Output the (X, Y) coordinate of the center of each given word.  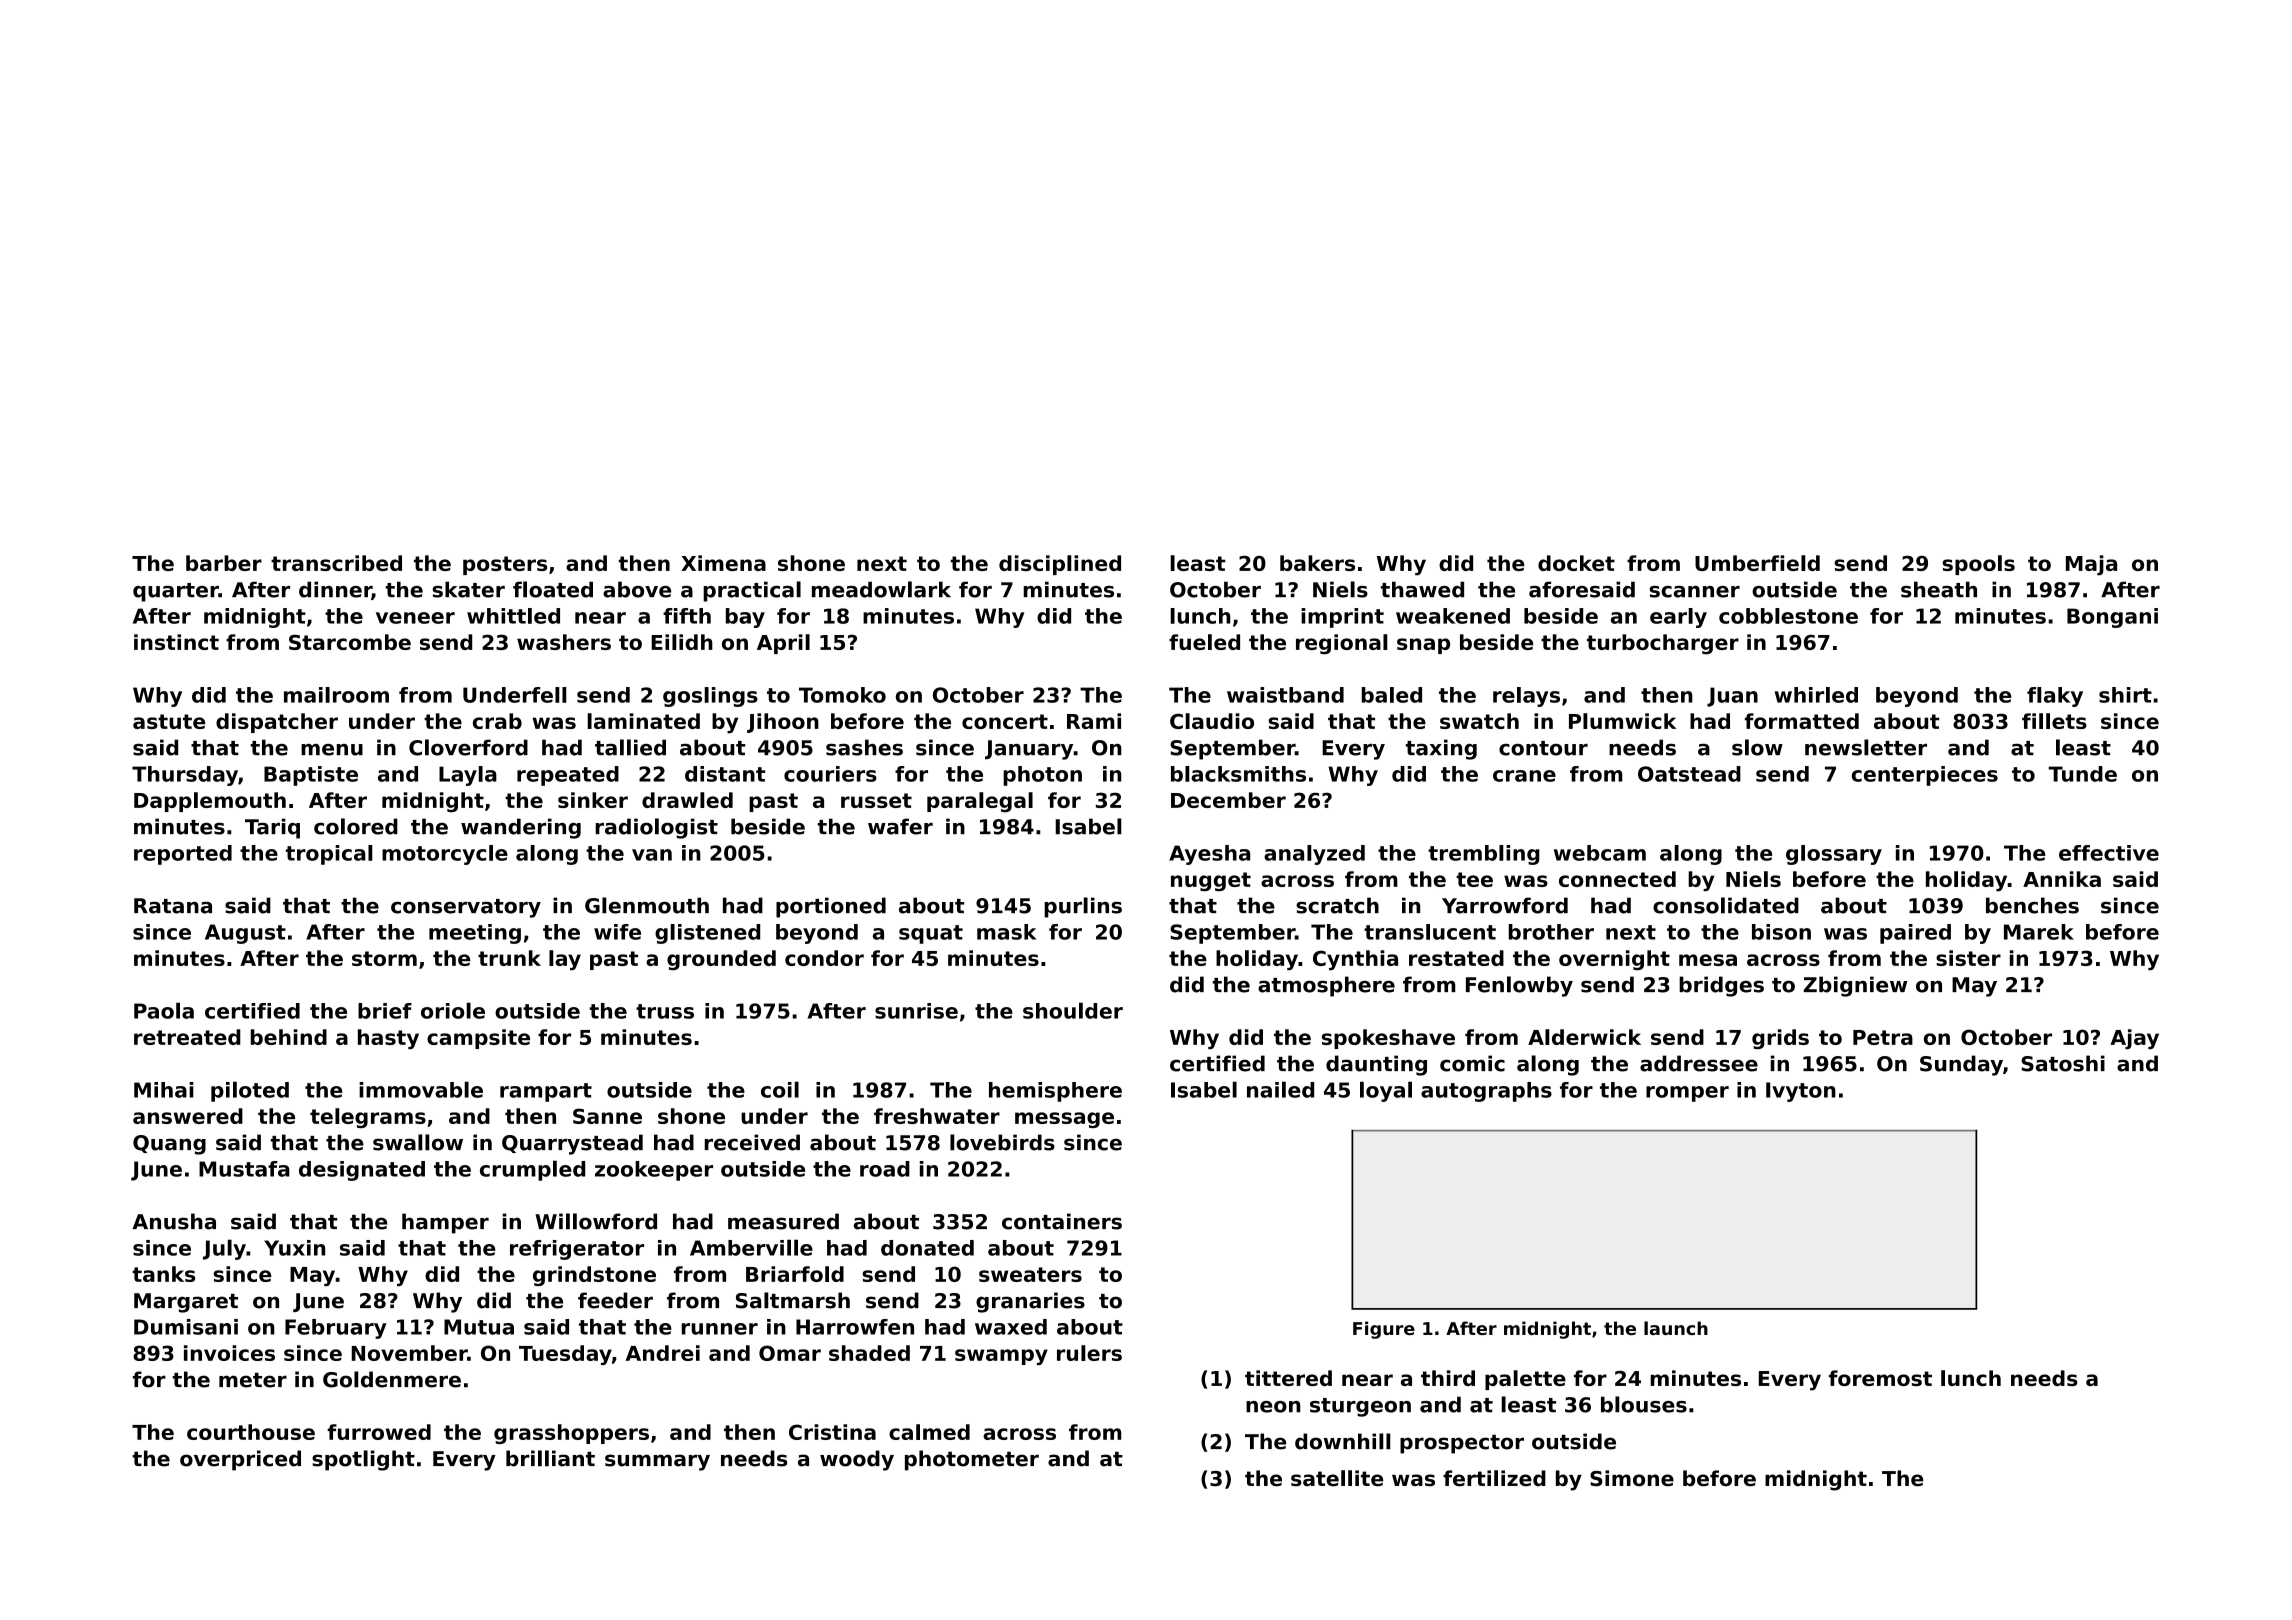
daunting (1376, 1065)
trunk (509, 958)
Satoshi (2063, 1063)
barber (224, 563)
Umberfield (1757, 563)
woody (857, 1460)
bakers (1317, 563)
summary (657, 1462)
